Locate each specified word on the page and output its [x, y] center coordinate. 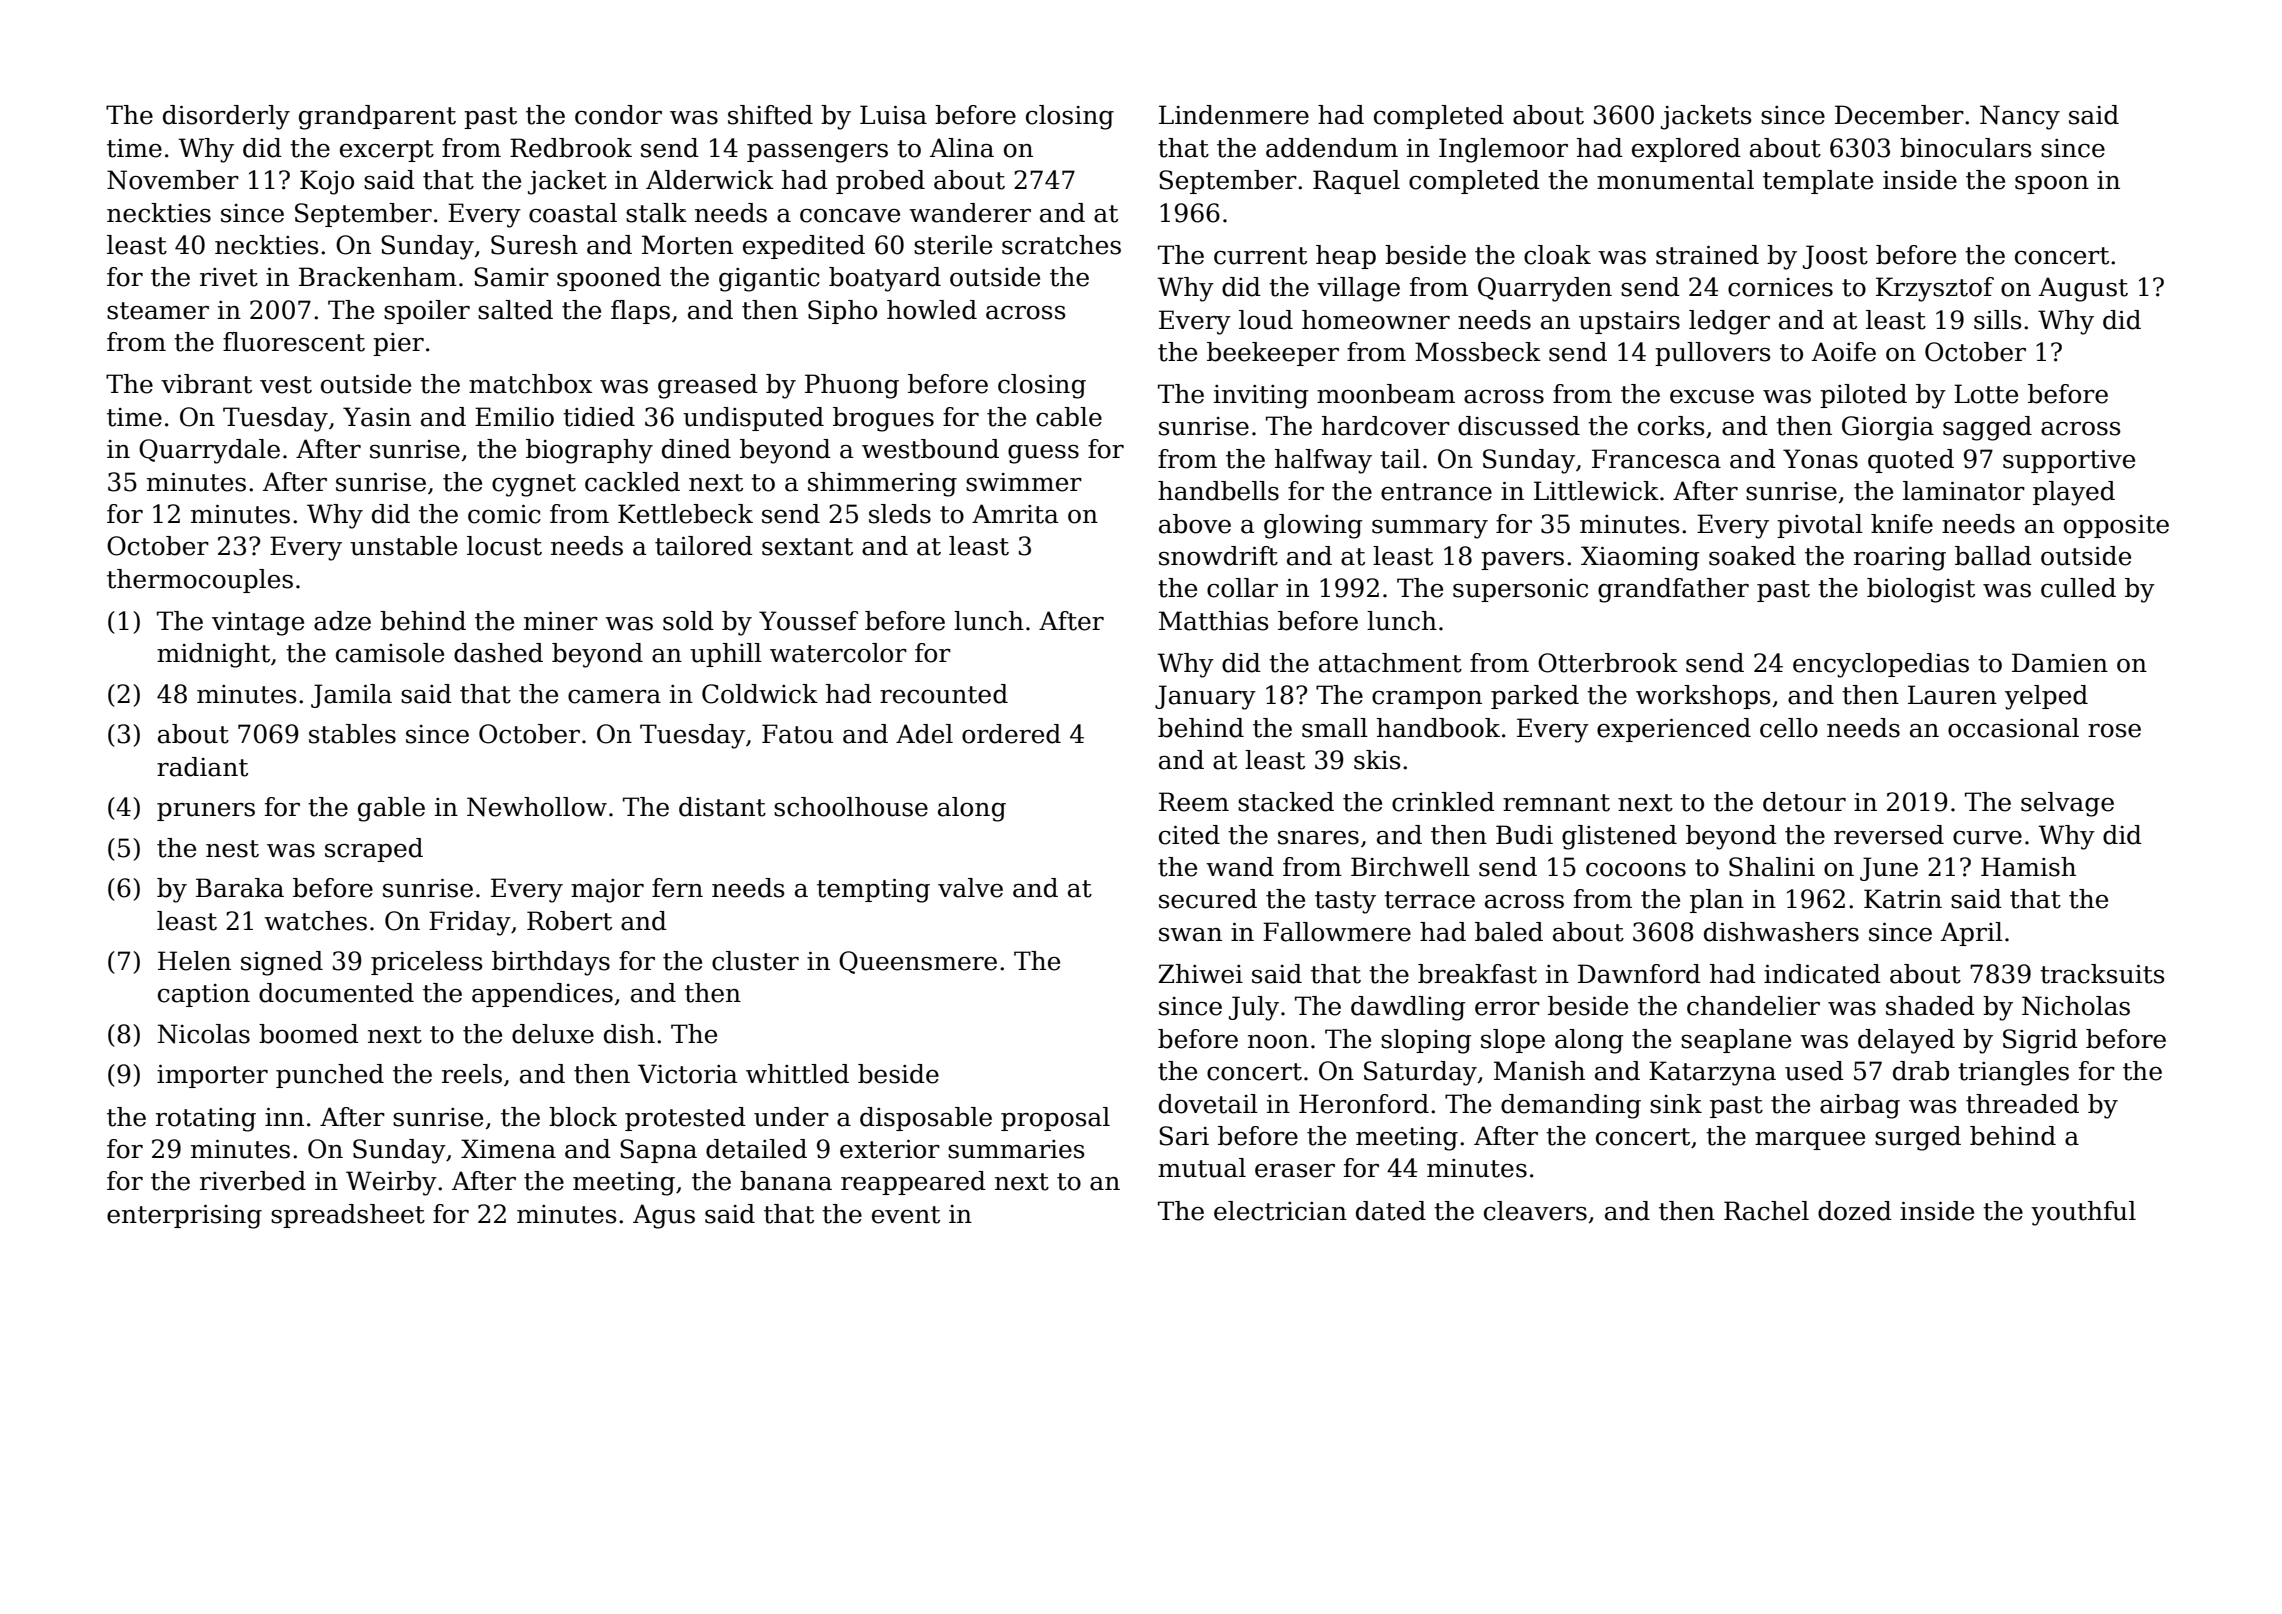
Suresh [534, 245]
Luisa [893, 115]
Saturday [1420, 1073]
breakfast [1477, 974]
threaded [2022, 1104]
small [1335, 728]
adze [342, 621]
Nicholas [2076, 1006]
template [1818, 182]
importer [212, 1076]
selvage [2067, 804]
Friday [470, 923]
